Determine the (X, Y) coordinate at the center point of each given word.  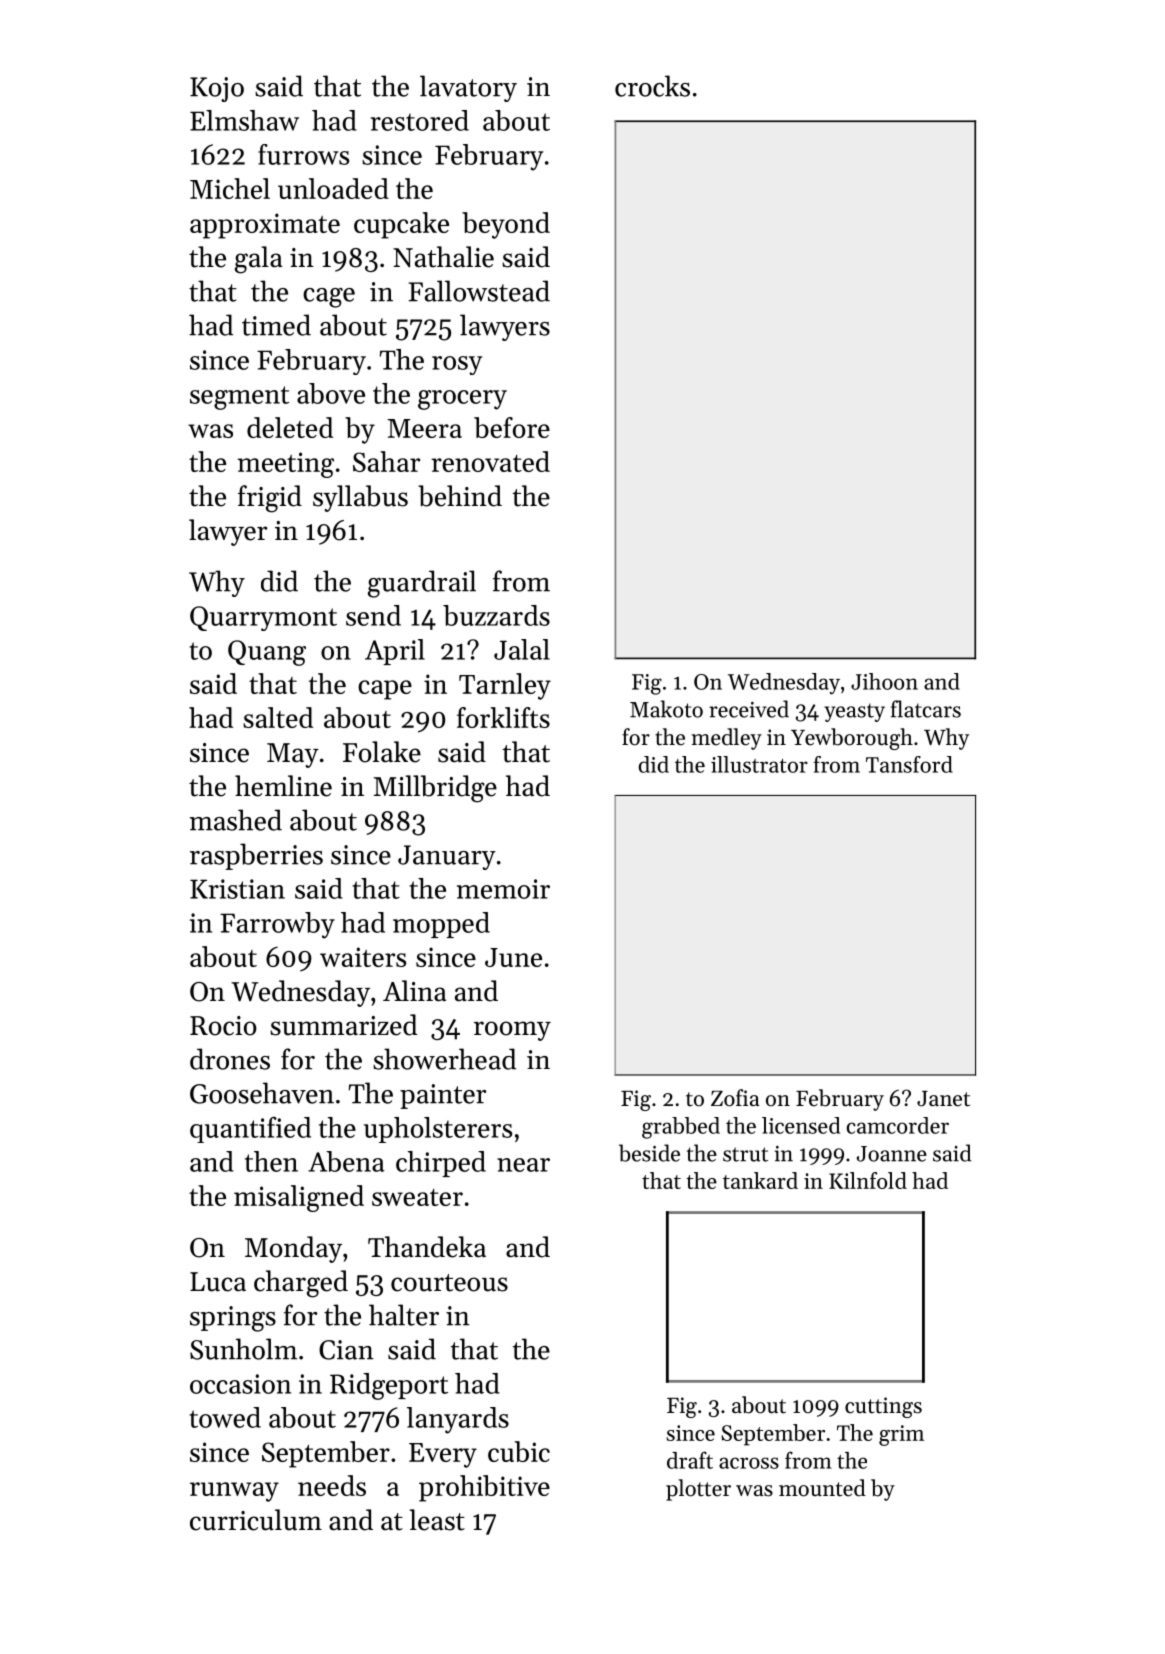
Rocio (223, 1026)
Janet (943, 1099)
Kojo (217, 89)
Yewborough (852, 739)
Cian (346, 1350)
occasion (240, 1384)
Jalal (522, 649)
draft (690, 1460)
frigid (270, 499)
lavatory (468, 88)
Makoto (666, 709)
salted (278, 717)
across (749, 1463)
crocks (652, 86)
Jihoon (884, 681)
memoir (503, 889)
